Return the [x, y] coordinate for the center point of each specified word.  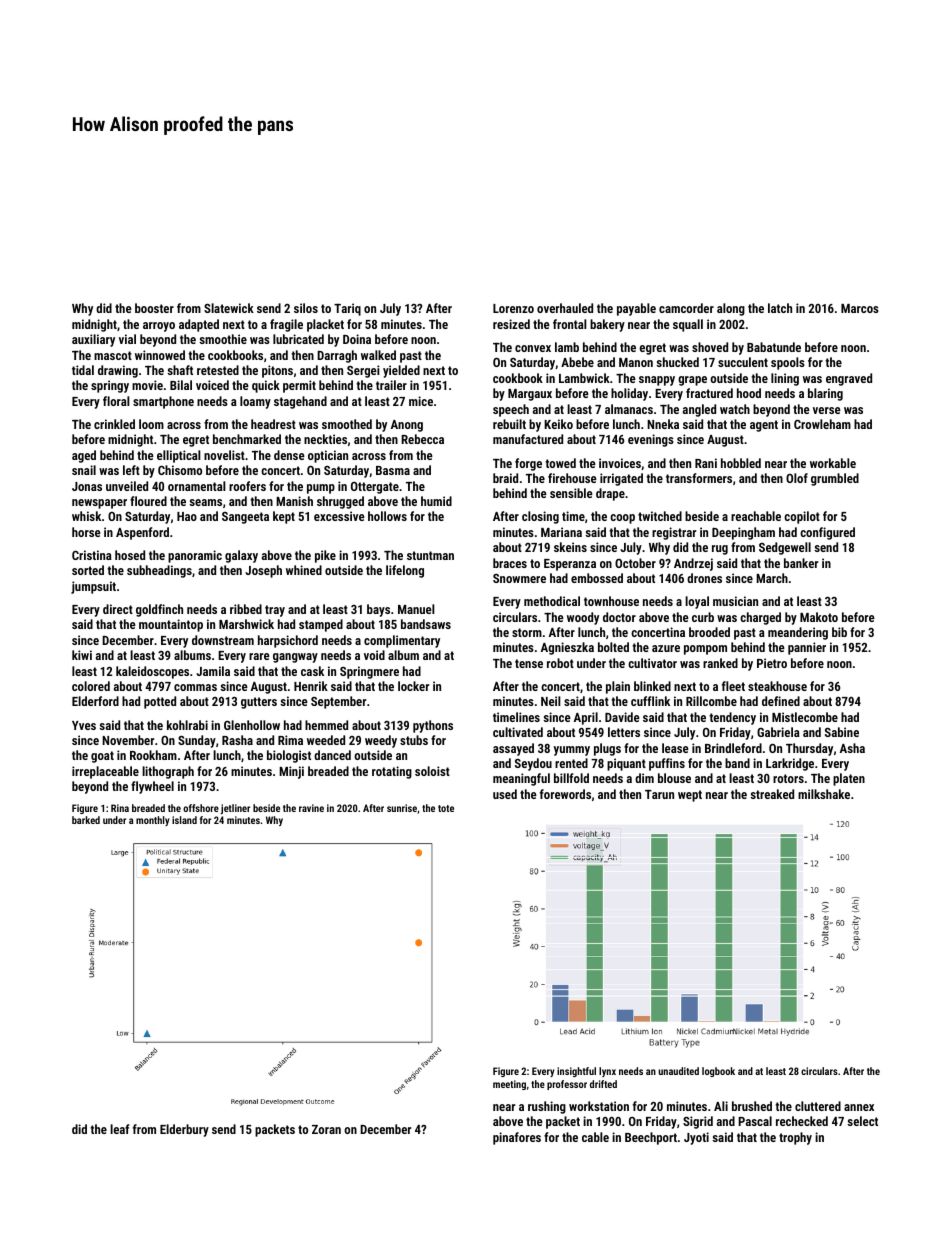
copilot [802, 517]
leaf [119, 1129]
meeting [509, 1085]
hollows [387, 516]
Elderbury [184, 1130]
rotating [392, 772]
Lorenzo [513, 308]
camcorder [686, 308]
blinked [652, 686]
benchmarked [247, 439]
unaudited [678, 1071]
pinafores [517, 1138]
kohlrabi [187, 725]
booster [154, 308]
